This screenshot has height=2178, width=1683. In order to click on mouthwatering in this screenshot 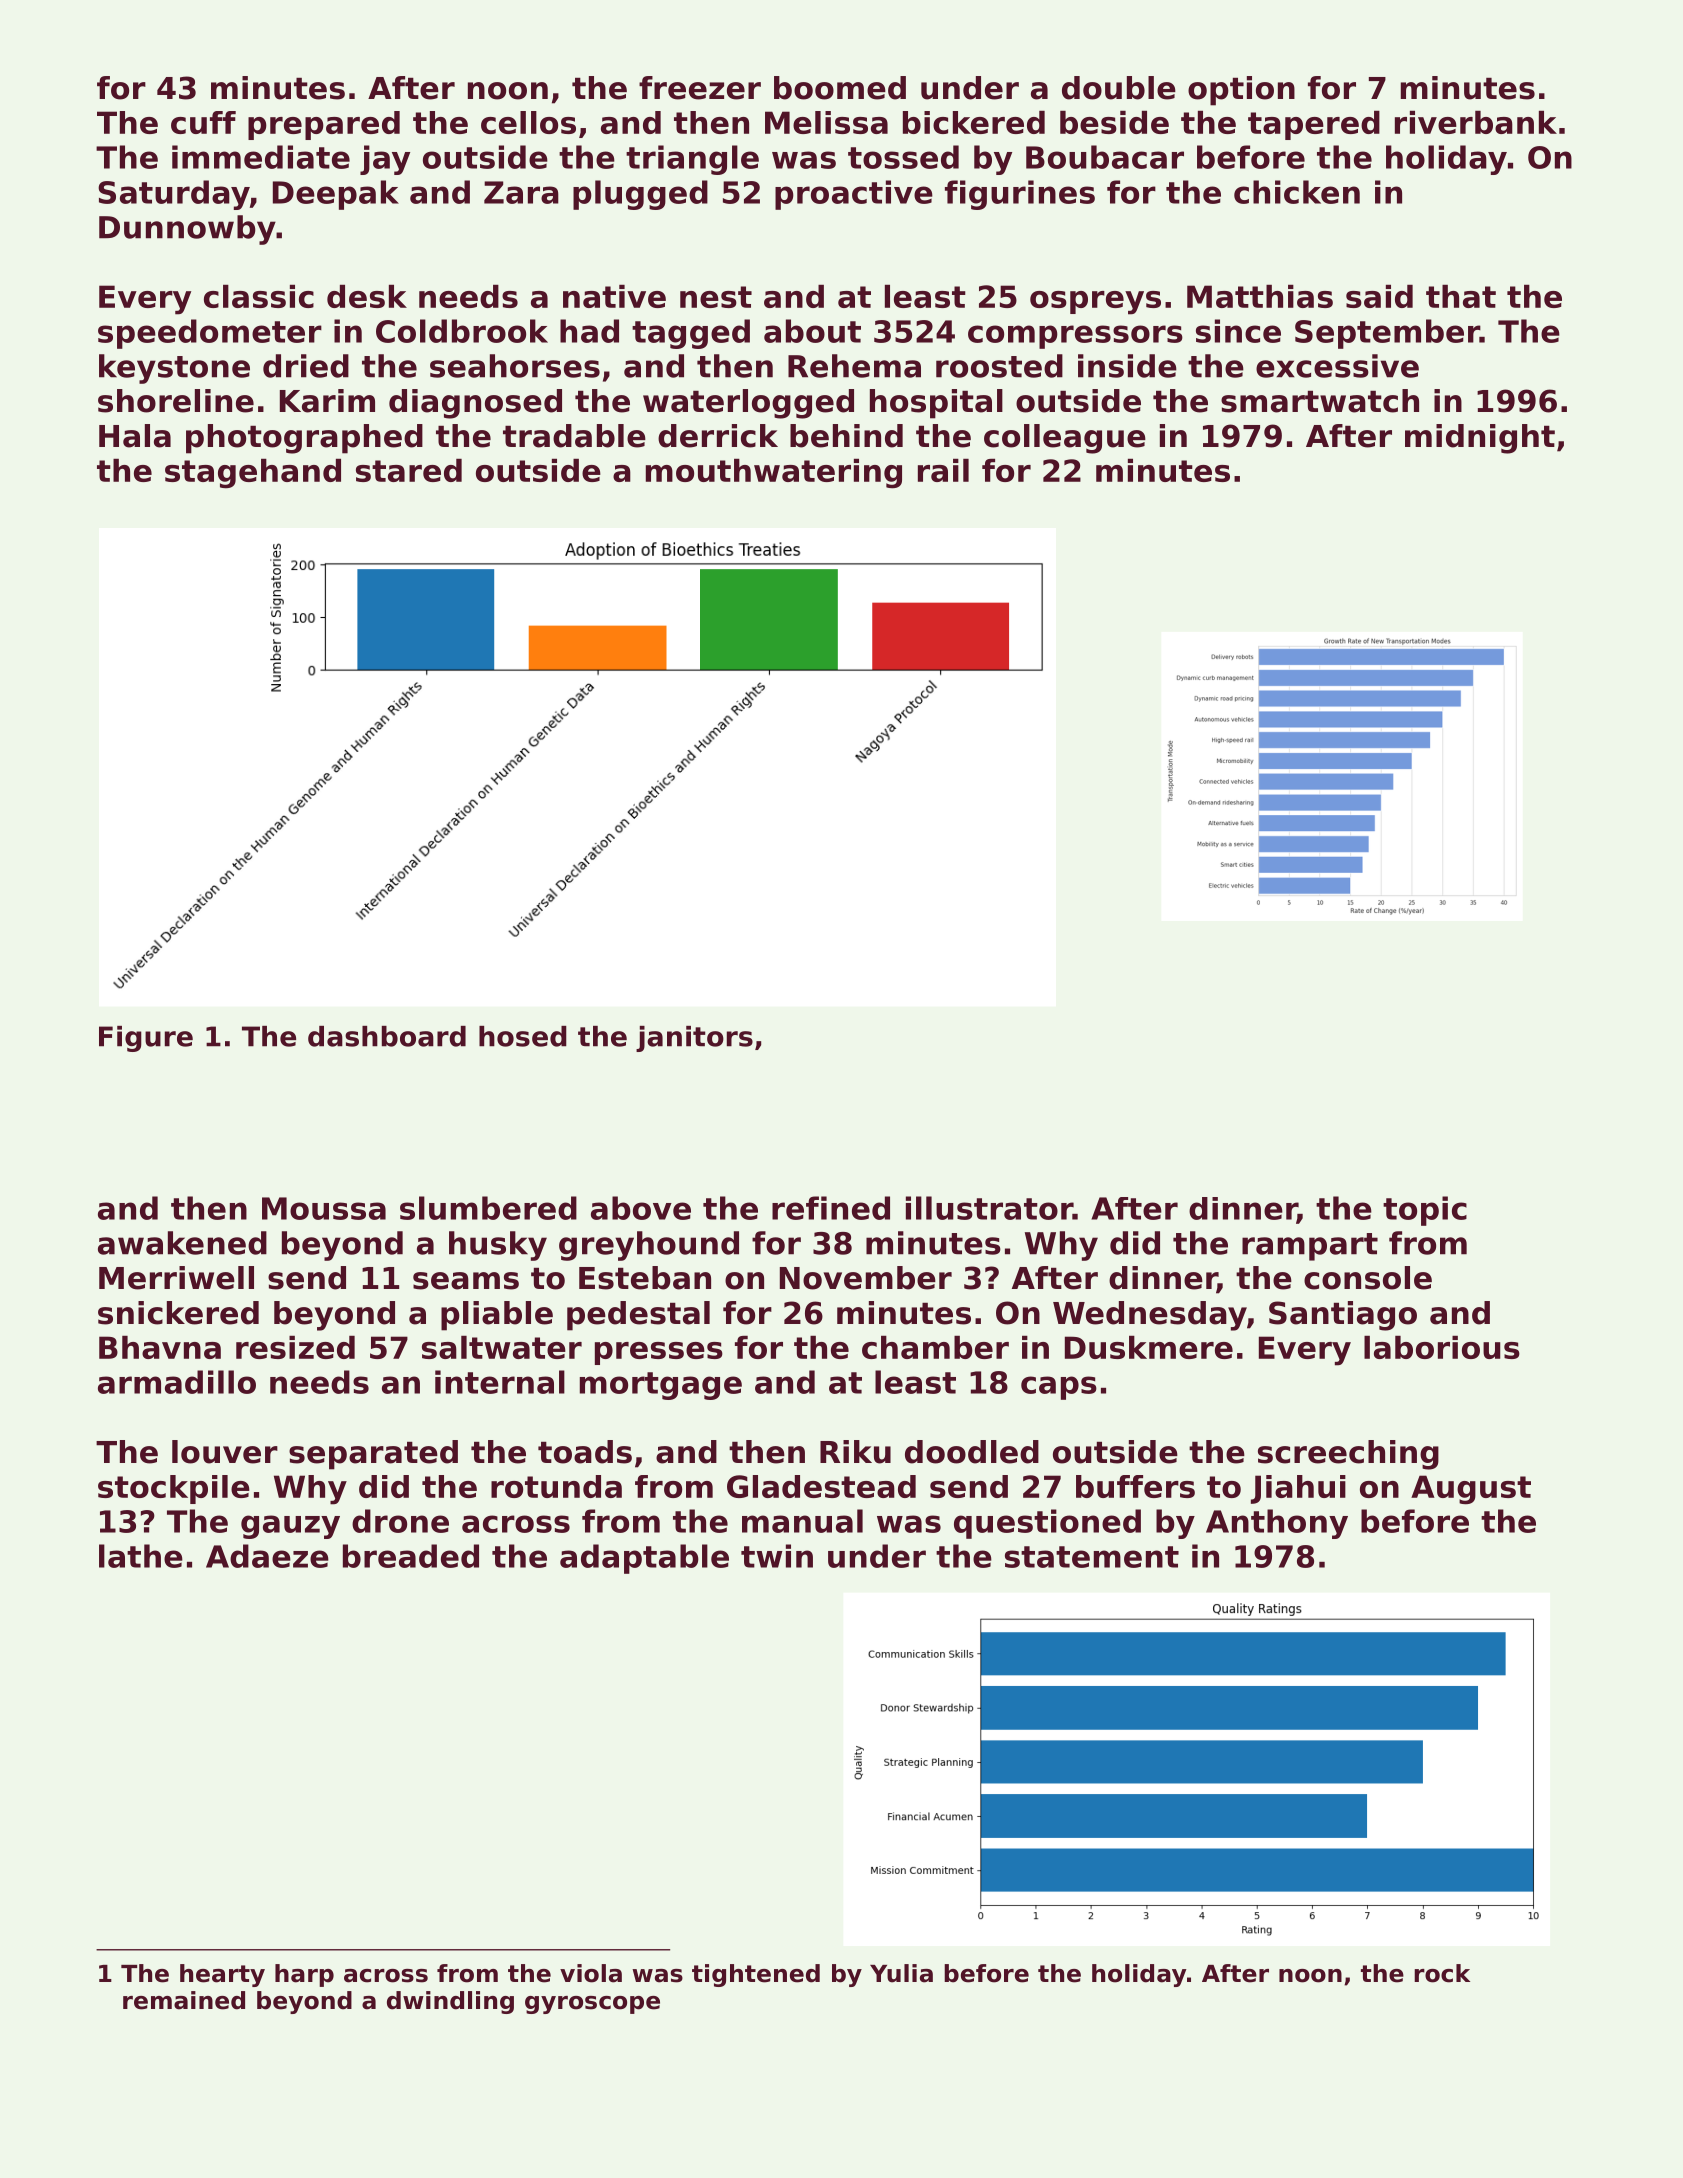, I will do `click(774, 474)`.
